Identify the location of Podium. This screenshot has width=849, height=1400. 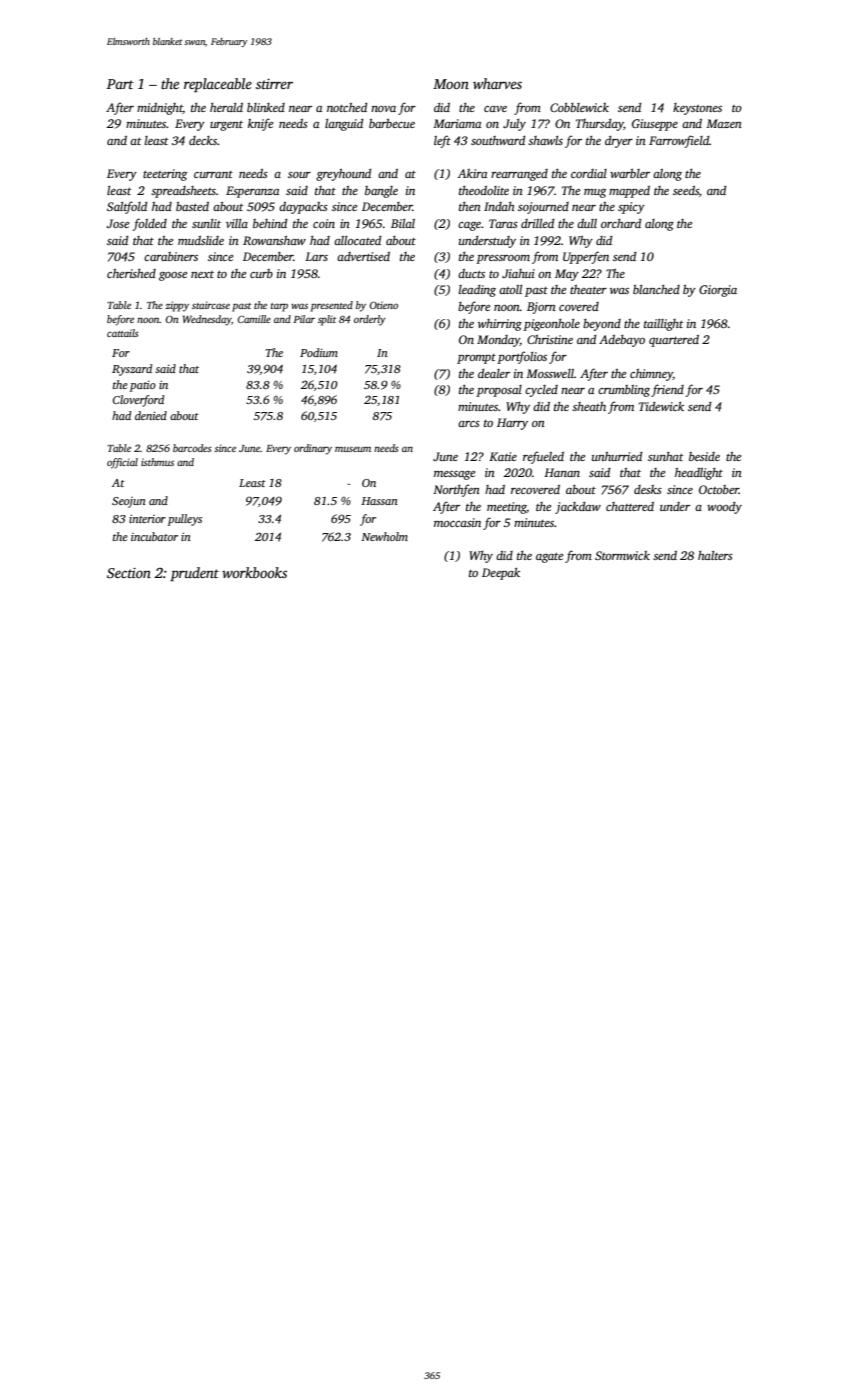
(319, 352).
